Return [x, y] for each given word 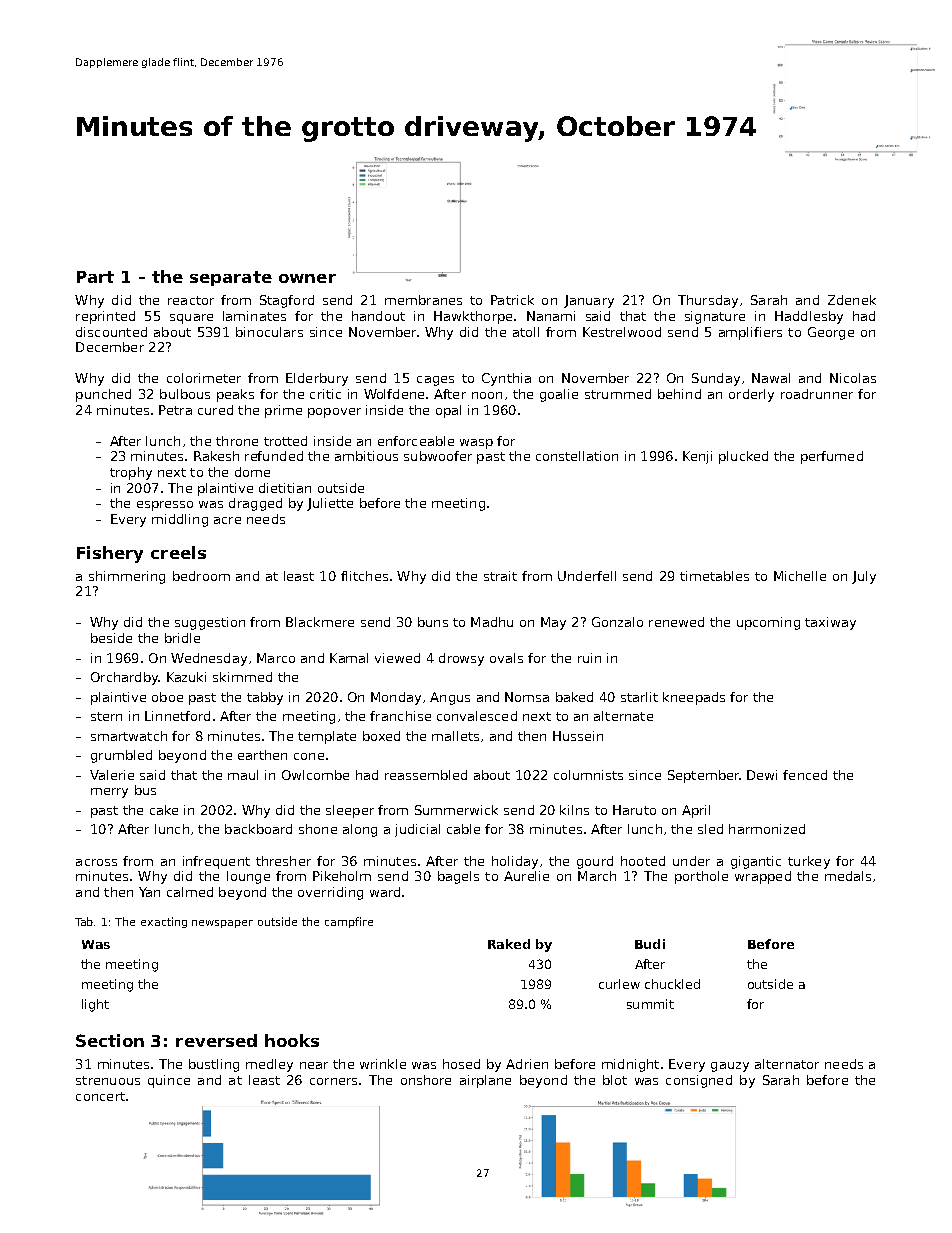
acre [227, 520]
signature [715, 317]
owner [307, 278]
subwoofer [438, 456]
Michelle [800, 576]
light [95, 1005]
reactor [191, 300]
